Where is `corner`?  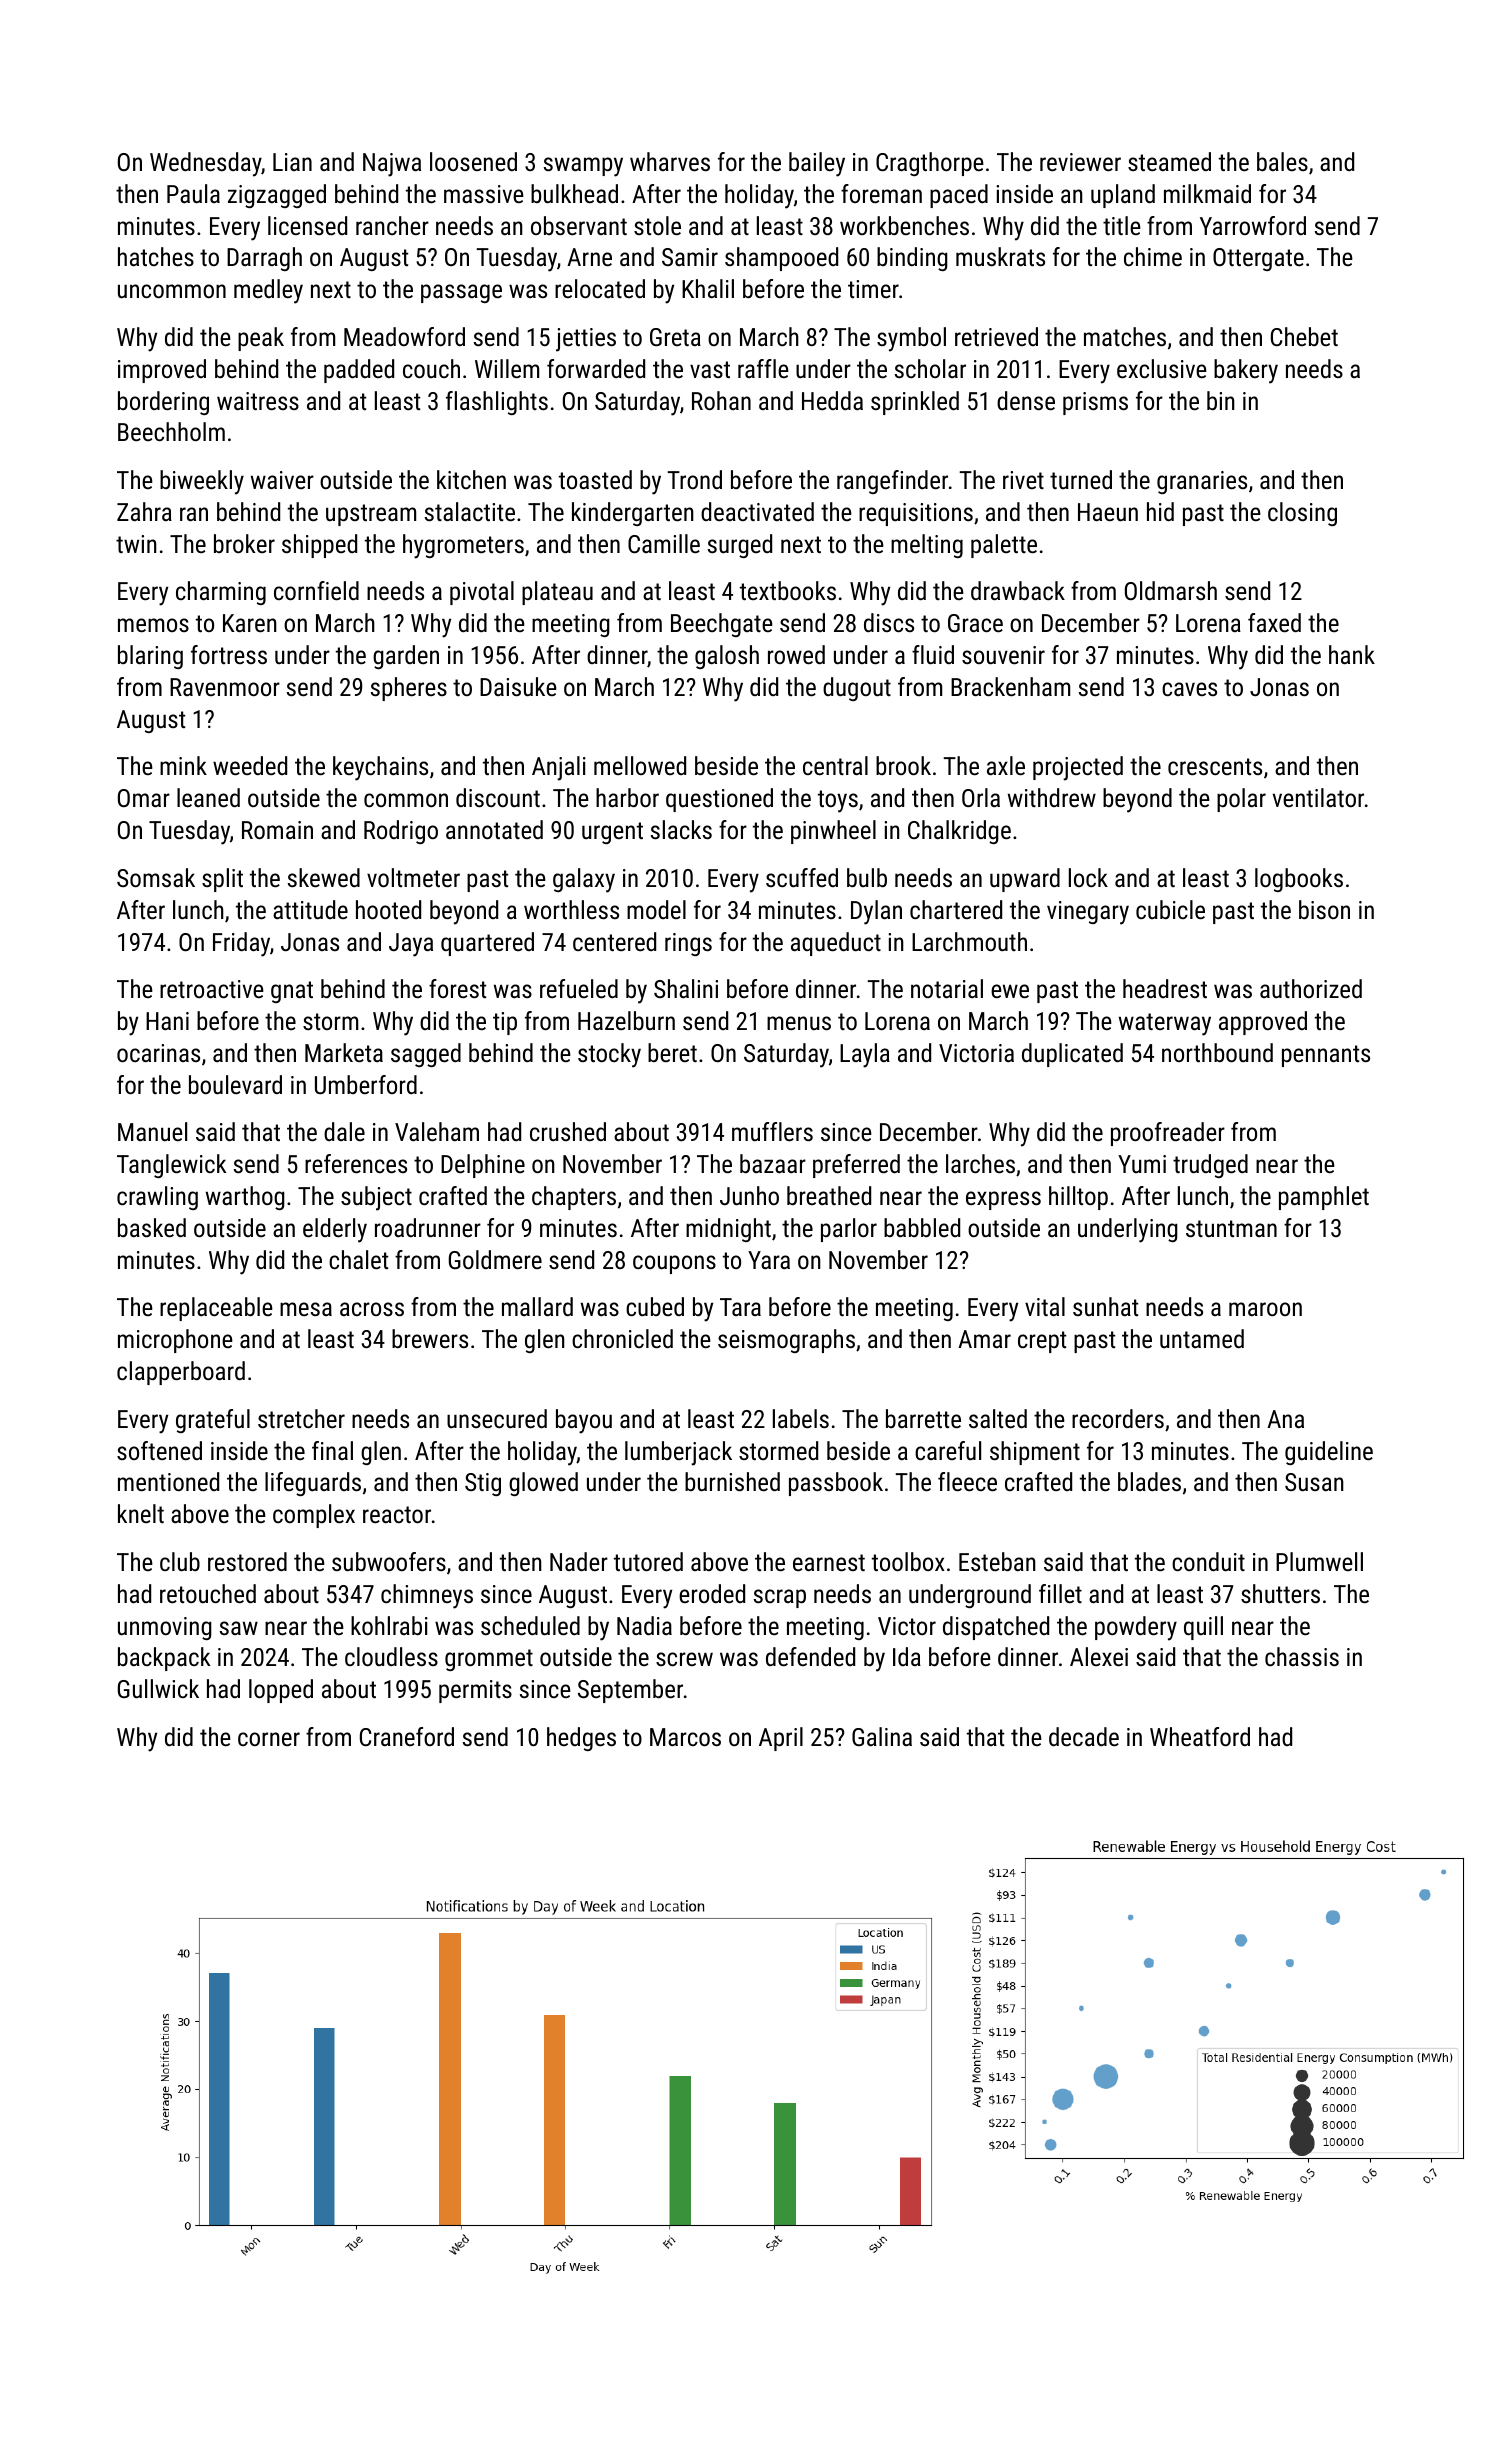 corner is located at coordinates (269, 1739).
